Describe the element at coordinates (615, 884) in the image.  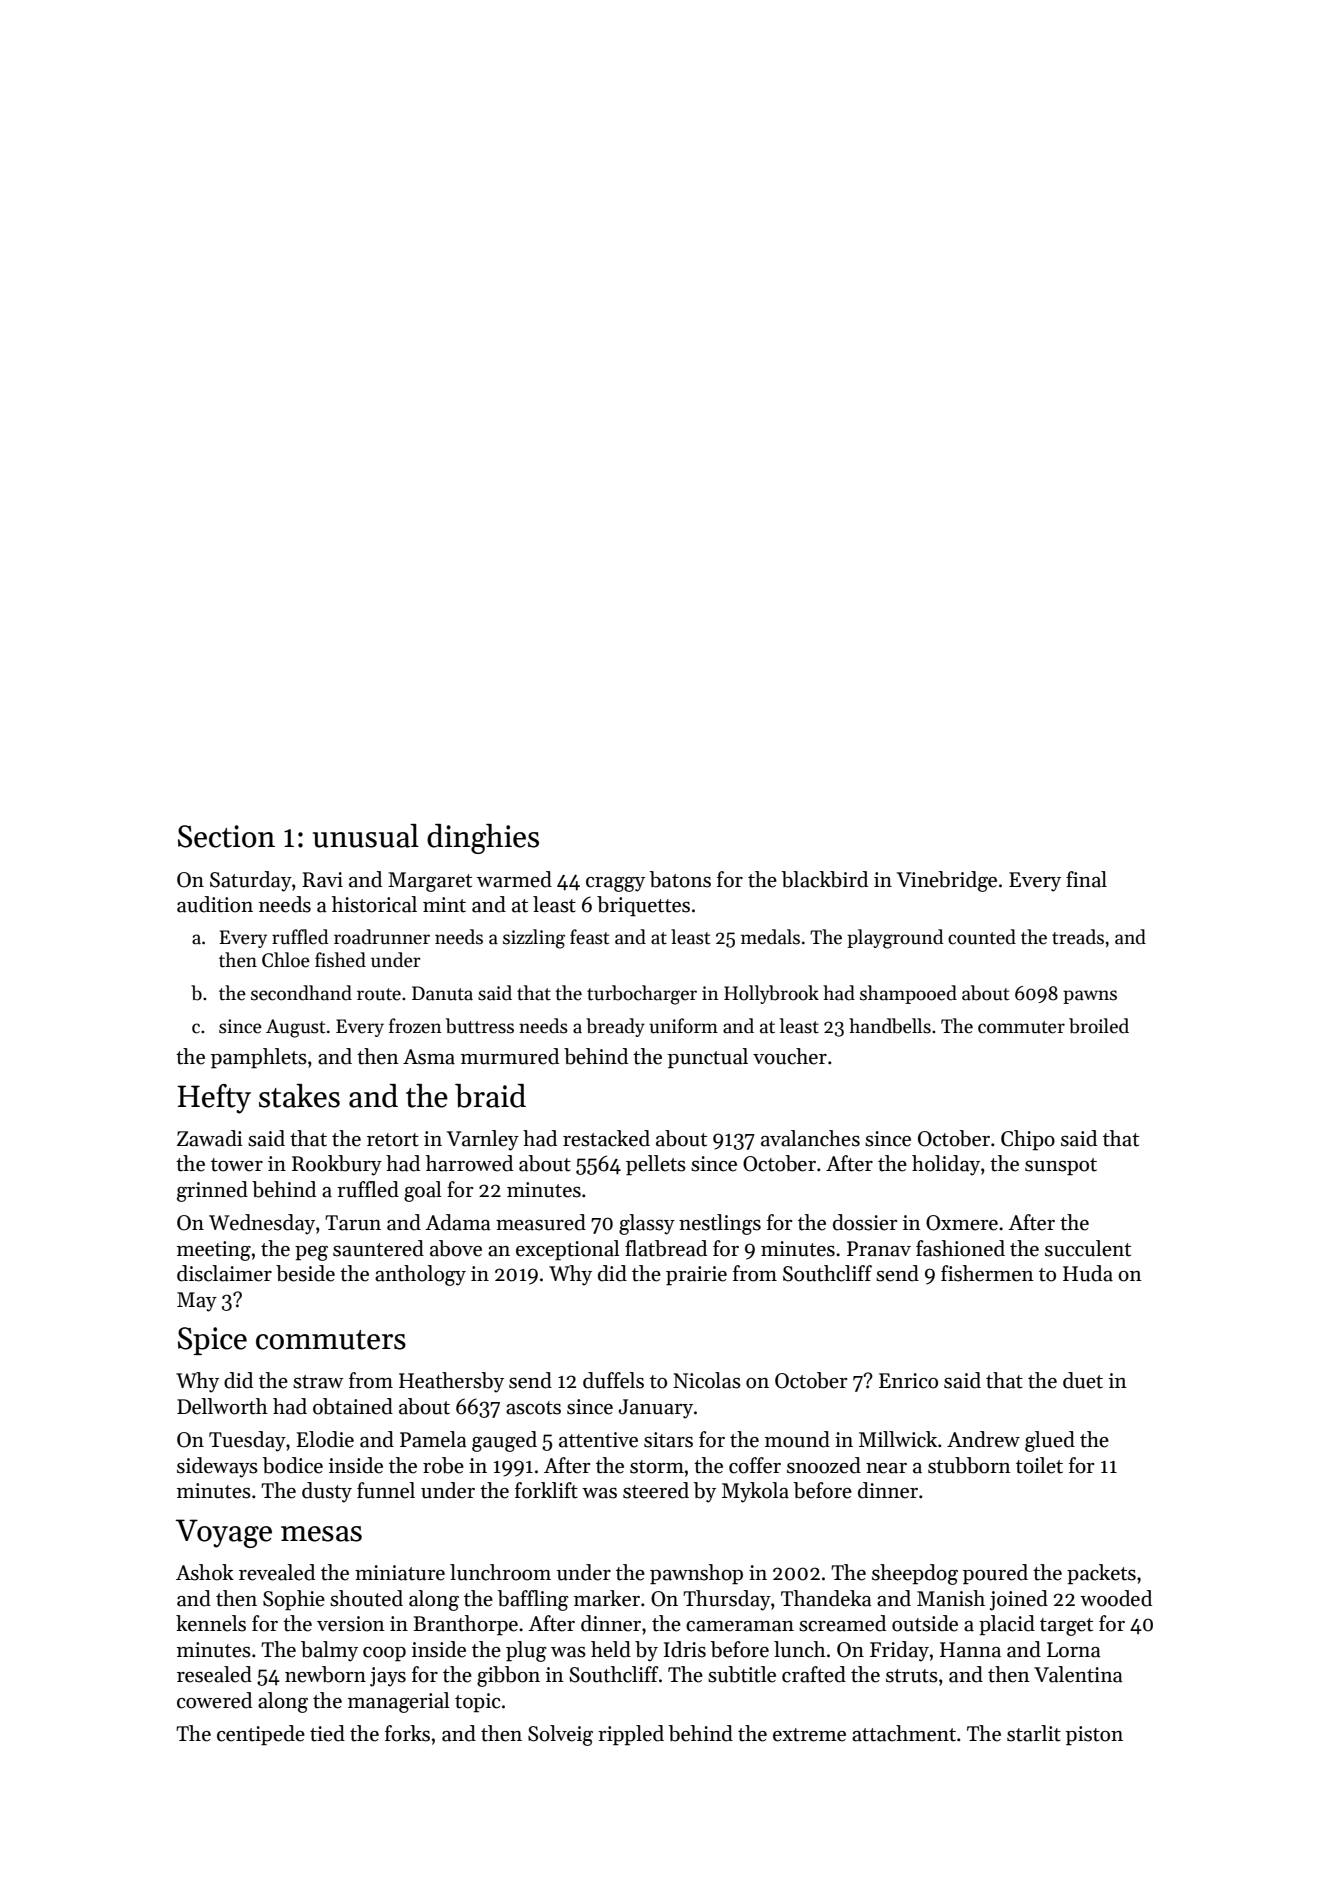
I see `craggy` at that location.
